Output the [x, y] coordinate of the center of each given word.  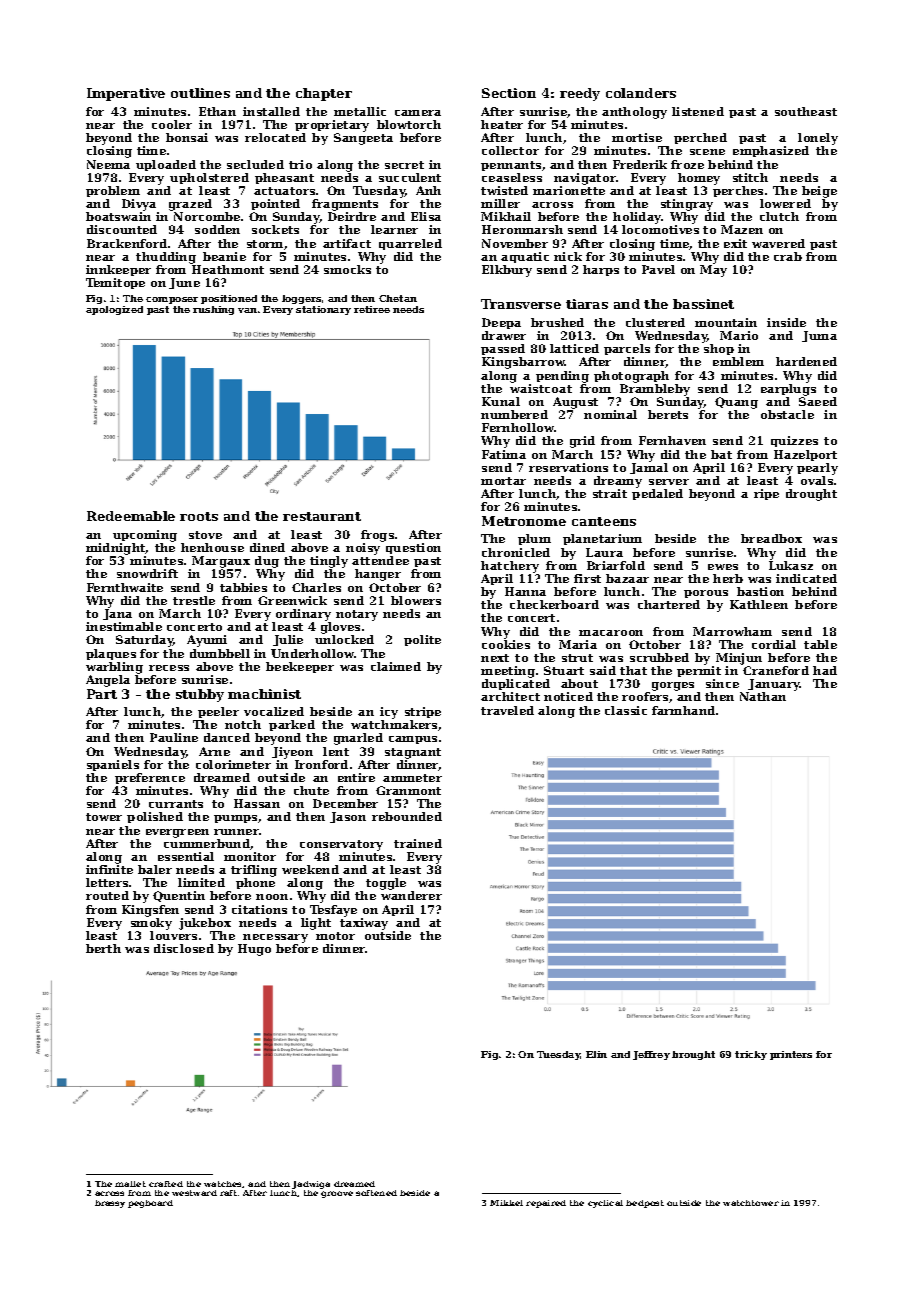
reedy [580, 94]
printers [791, 1055]
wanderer [411, 895]
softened [376, 1193]
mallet [130, 1184]
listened [698, 111]
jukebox [205, 924]
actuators [284, 191]
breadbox [771, 538]
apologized [114, 310]
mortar [503, 481]
